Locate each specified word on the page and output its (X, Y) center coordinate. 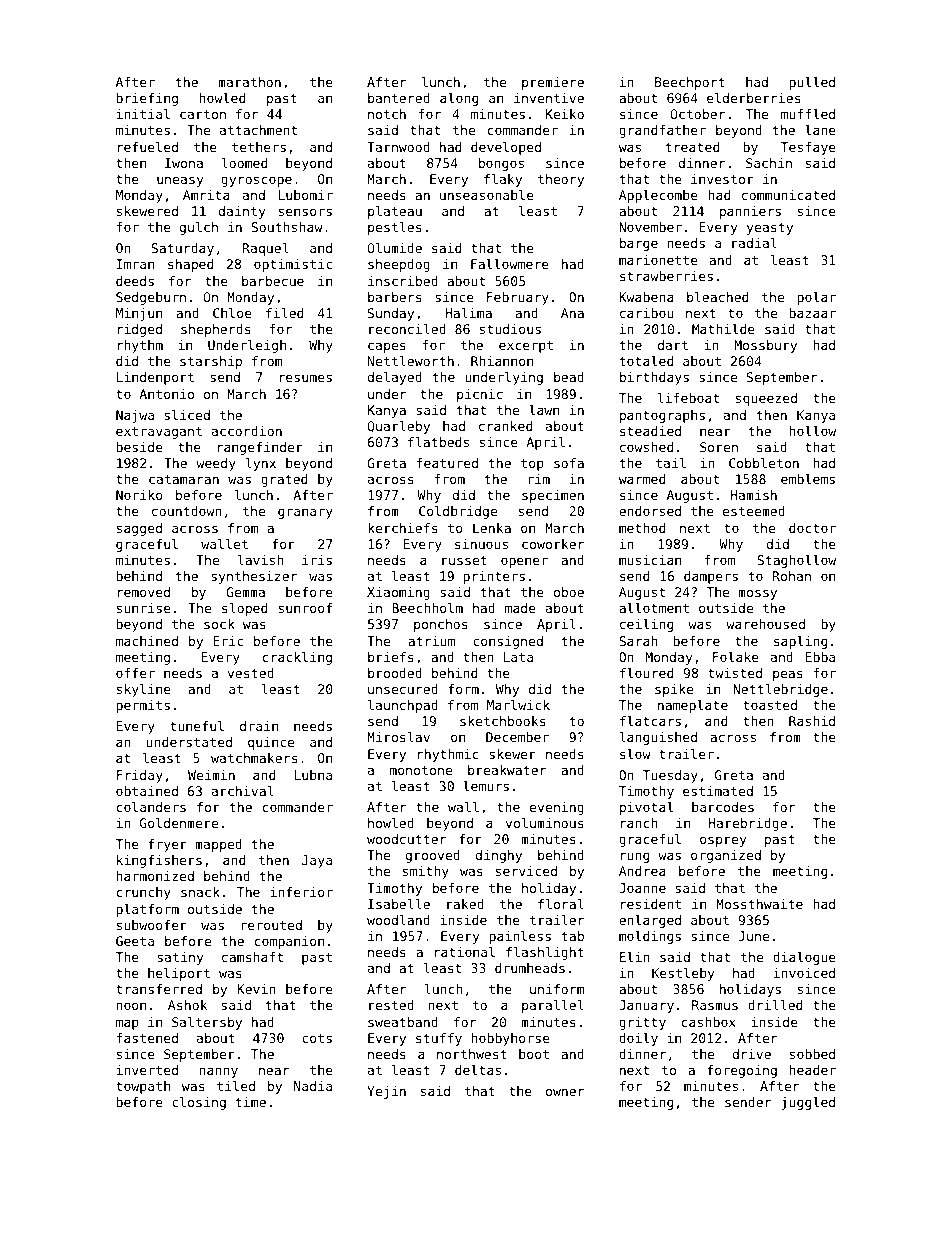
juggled (808, 1103)
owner (565, 1092)
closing (199, 1103)
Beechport (690, 83)
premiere (553, 83)
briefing (147, 99)
